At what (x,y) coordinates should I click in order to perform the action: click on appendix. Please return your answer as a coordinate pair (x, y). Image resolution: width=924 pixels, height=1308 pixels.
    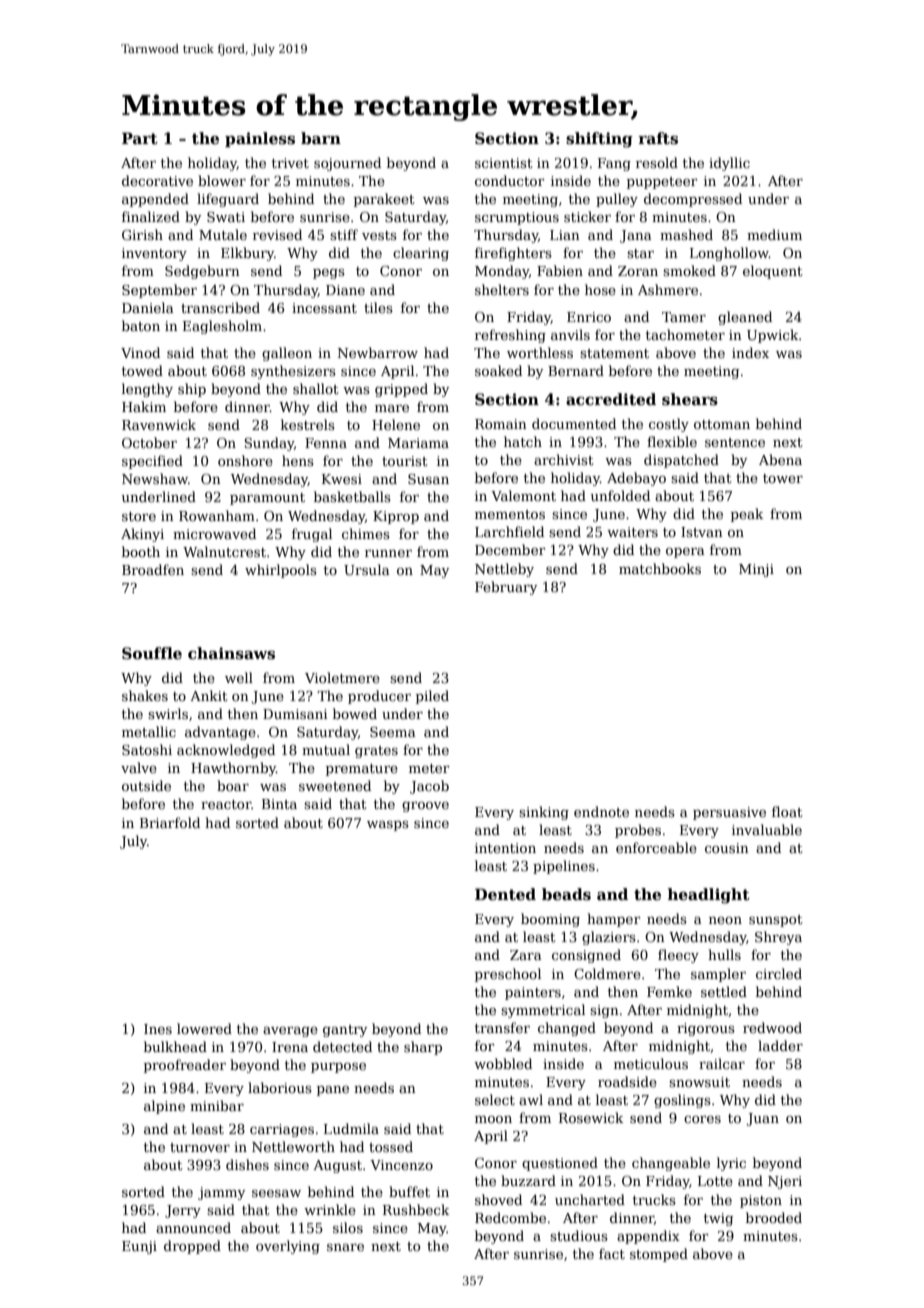
    Looking at the image, I should click on (648, 1237).
